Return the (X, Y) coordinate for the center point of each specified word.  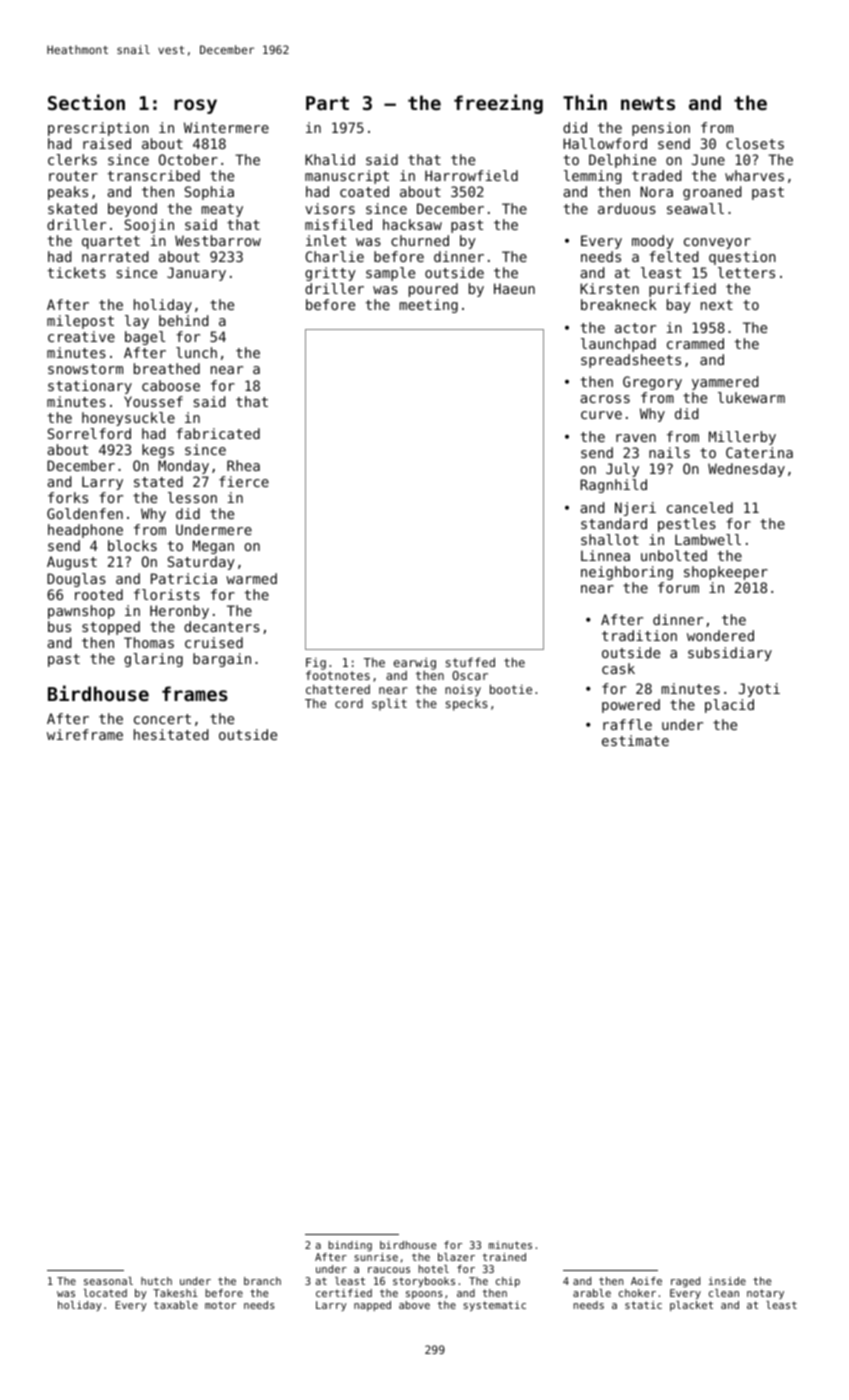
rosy (195, 106)
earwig (415, 663)
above (414, 1305)
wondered (720, 635)
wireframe (85, 734)
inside (727, 1281)
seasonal (108, 1281)
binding (350, 1246)
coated (364, 191)
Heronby (179, 612)
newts (648, 103)
